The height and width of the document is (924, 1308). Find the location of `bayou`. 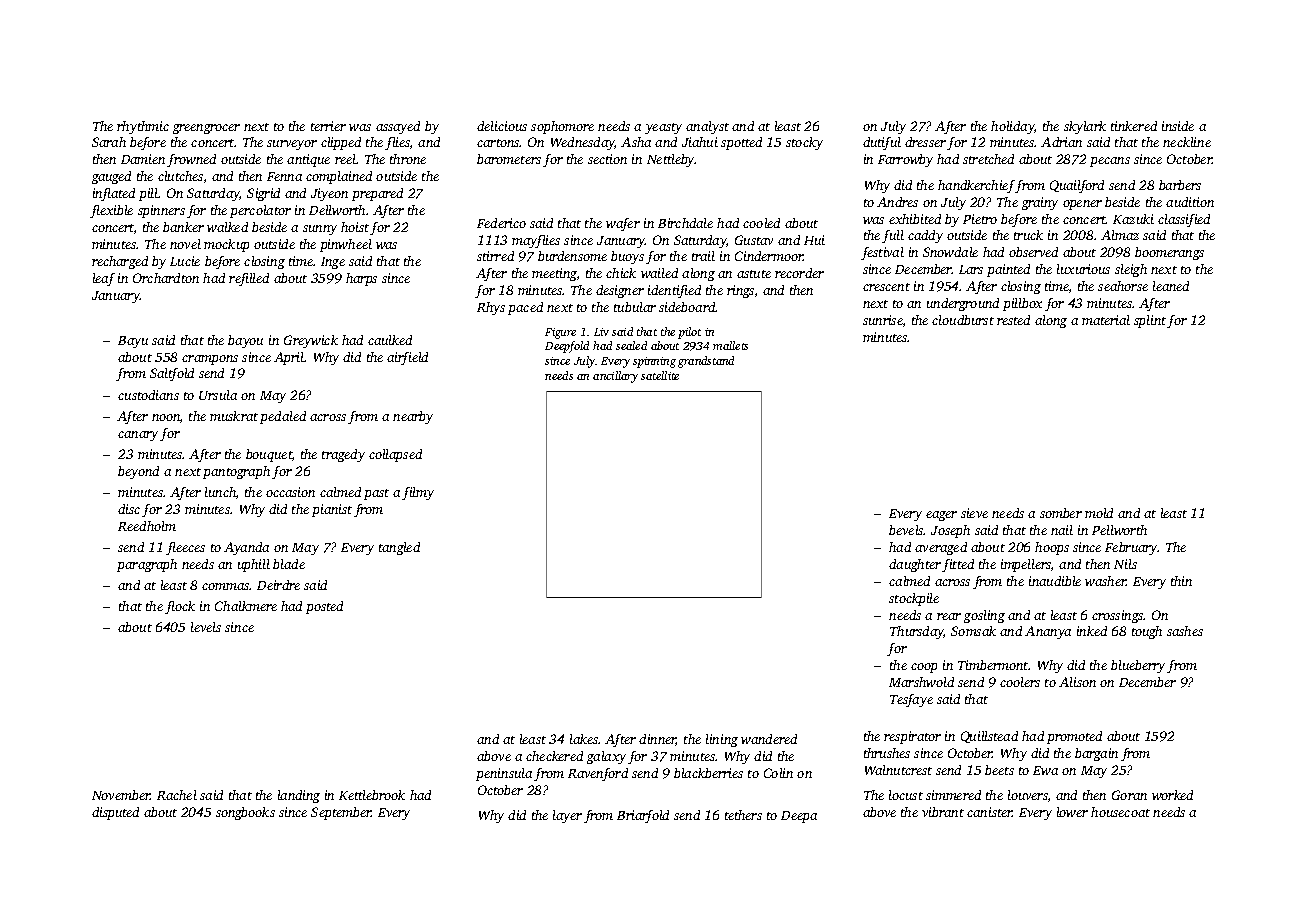

bayou is located at coordinates (245, 341).
